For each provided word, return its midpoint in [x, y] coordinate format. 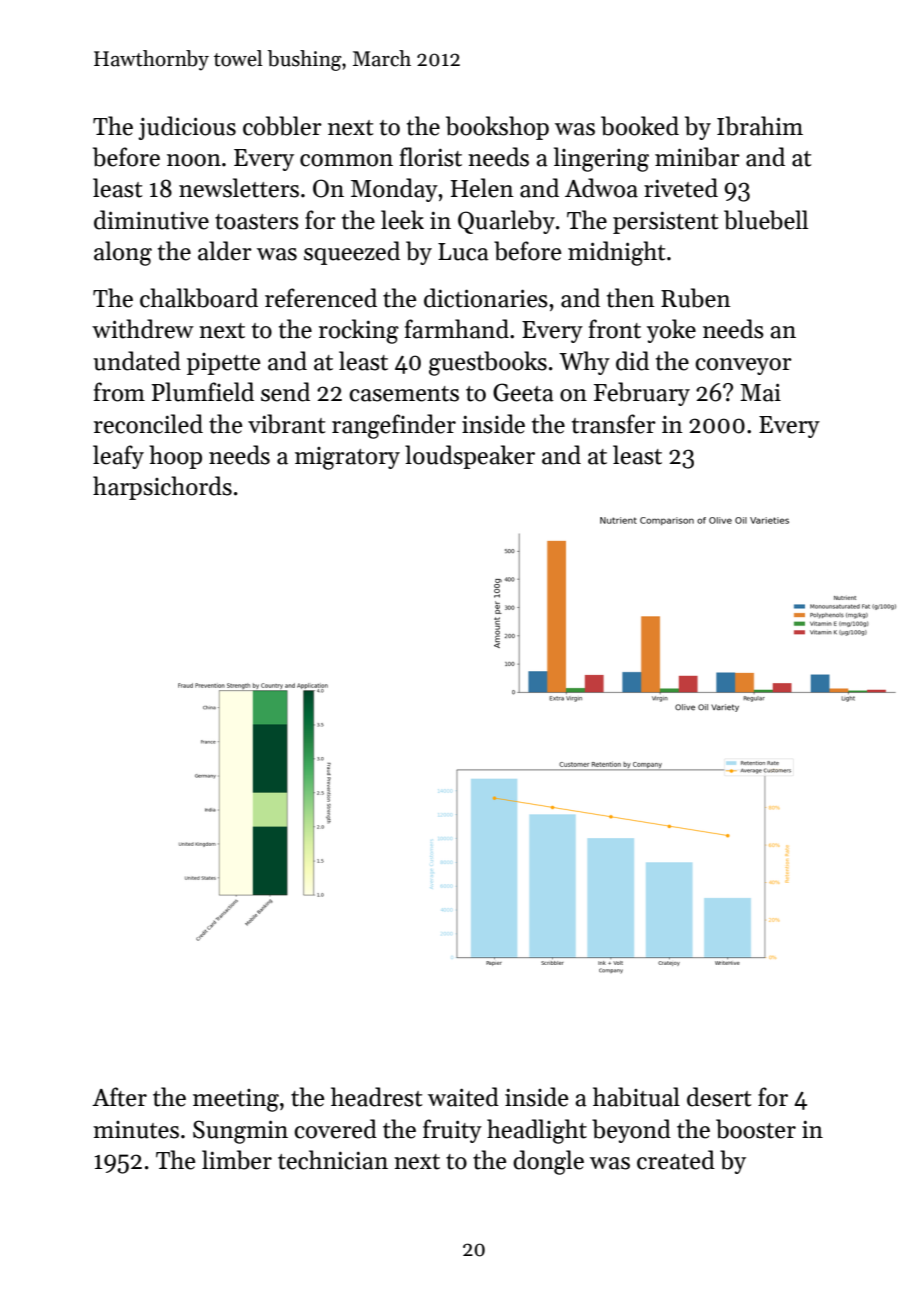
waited [463, 1097]
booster [756, 1129]
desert [719, 1097]
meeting [236, 1100]
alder [225, 251]
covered [335, 1129]
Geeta [523, 392]
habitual [636, 1097]
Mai [760, 392]
